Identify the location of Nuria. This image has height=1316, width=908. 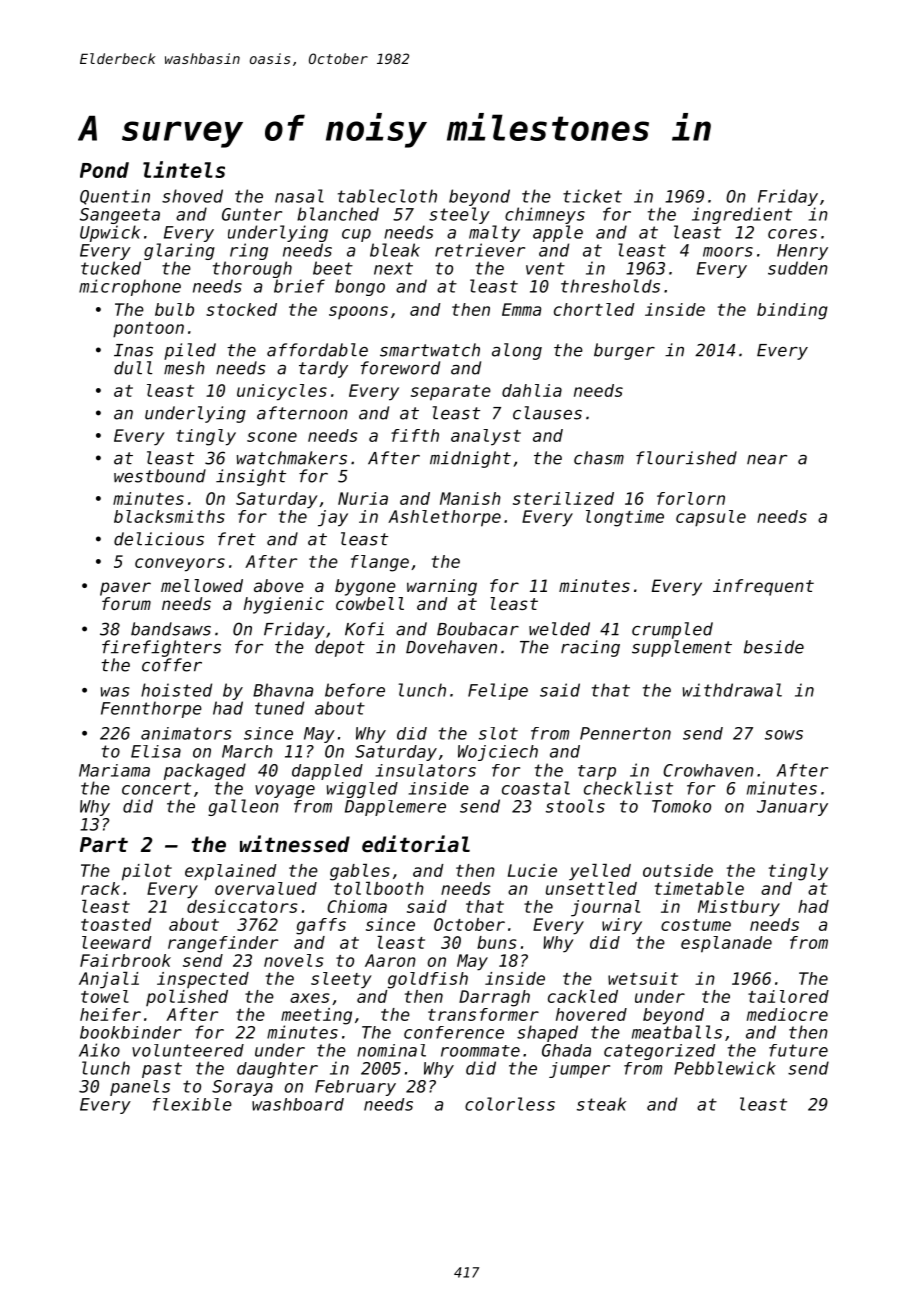
(363, 498).
